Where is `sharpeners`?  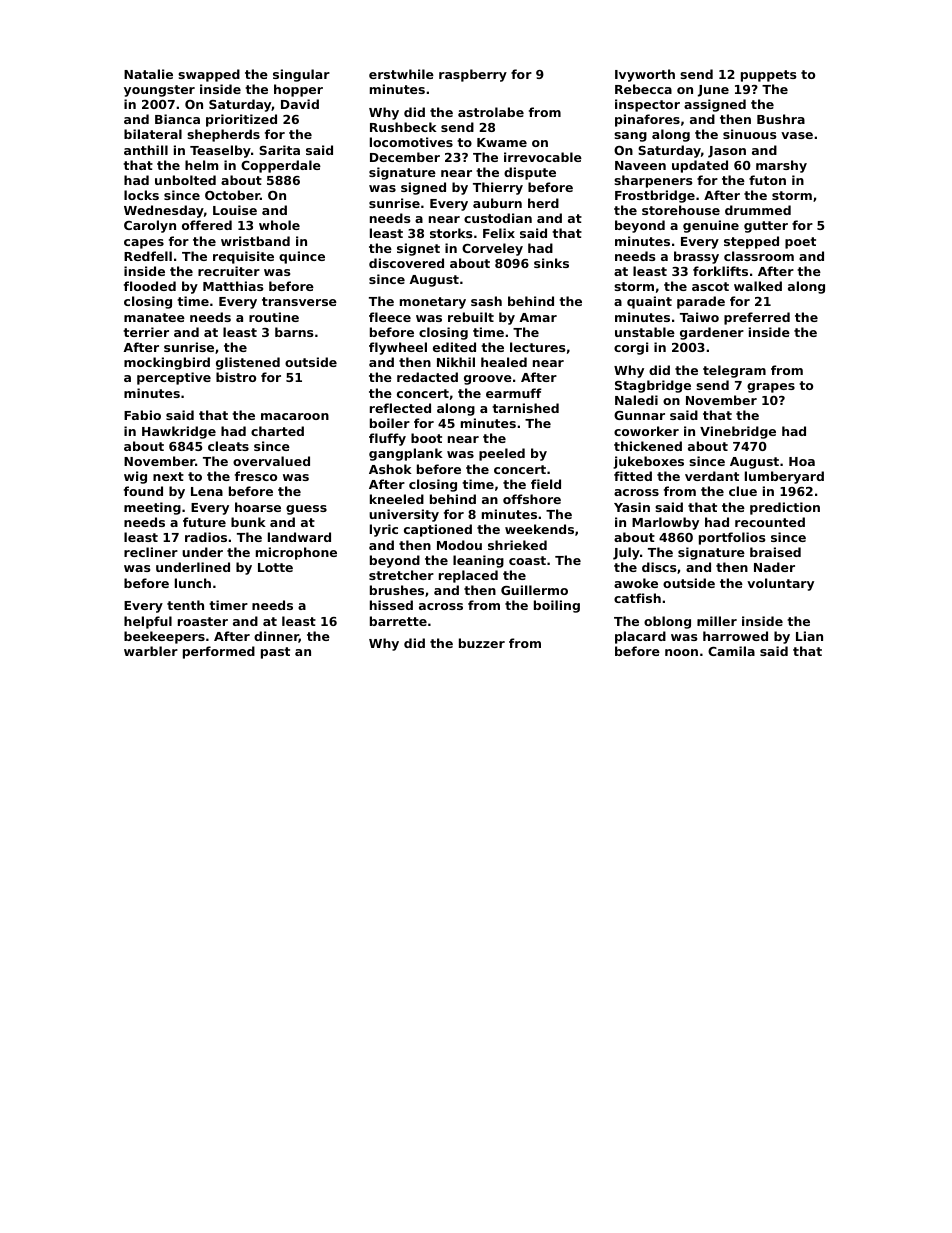 sharpeners is located at coordinates (653, 181).
